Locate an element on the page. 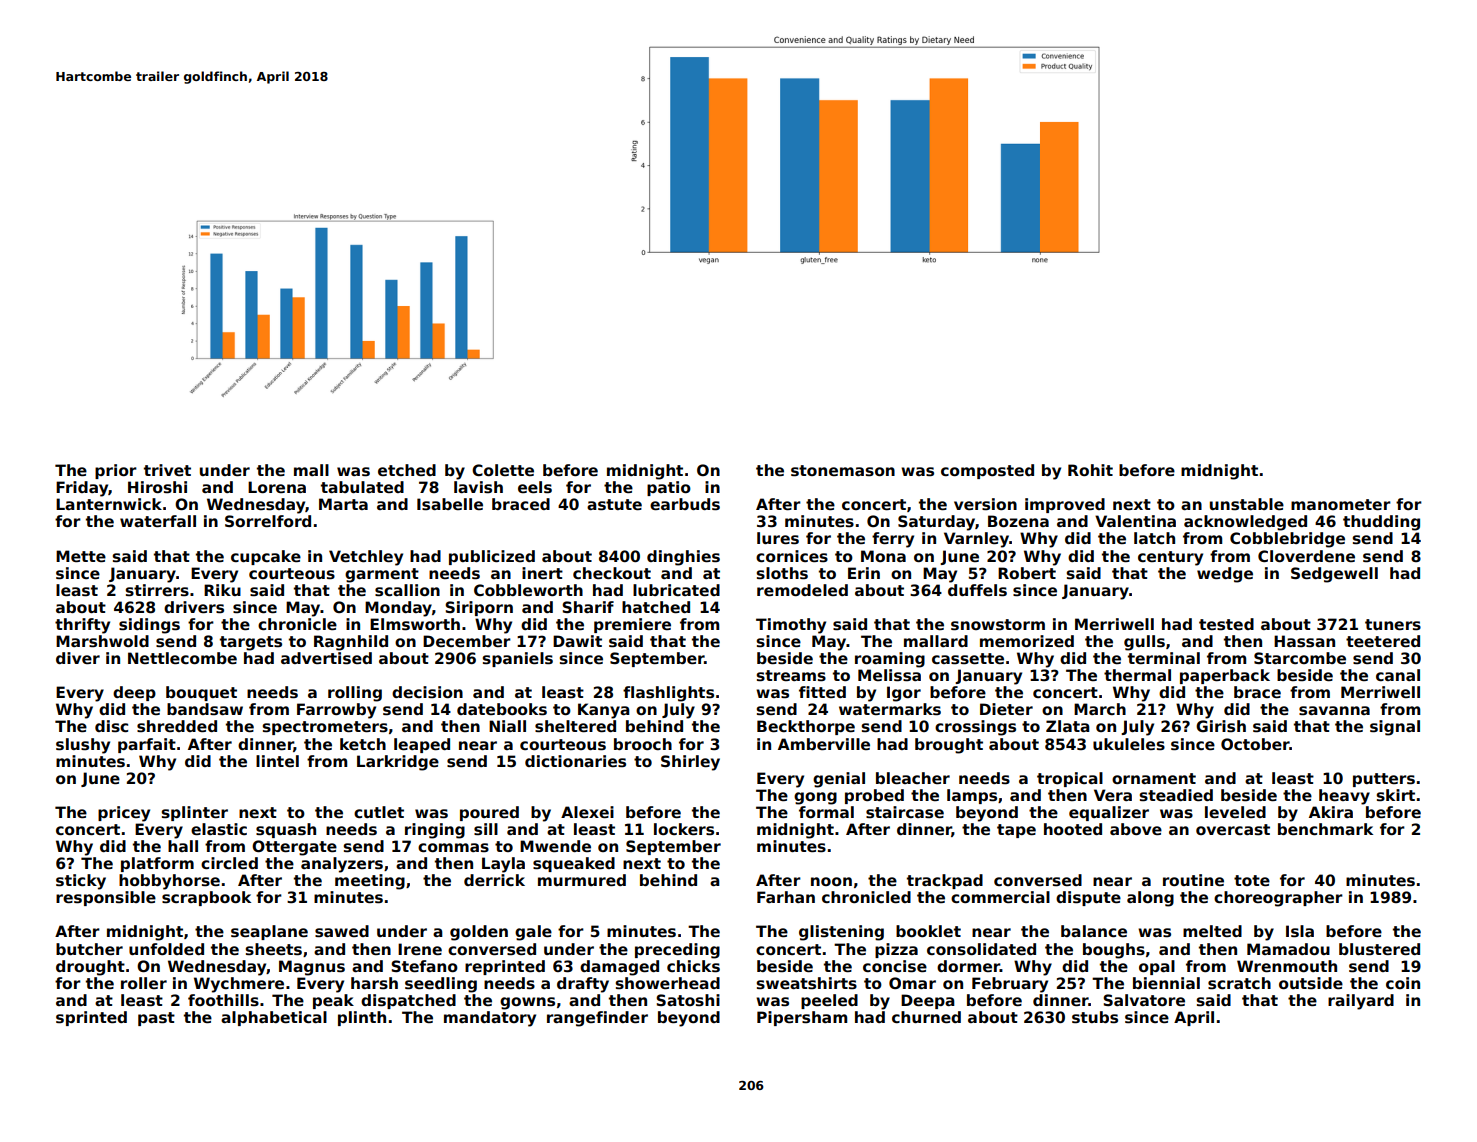 The image size is (1477, 1142). Dawit is located at coordinates (577, 641).
